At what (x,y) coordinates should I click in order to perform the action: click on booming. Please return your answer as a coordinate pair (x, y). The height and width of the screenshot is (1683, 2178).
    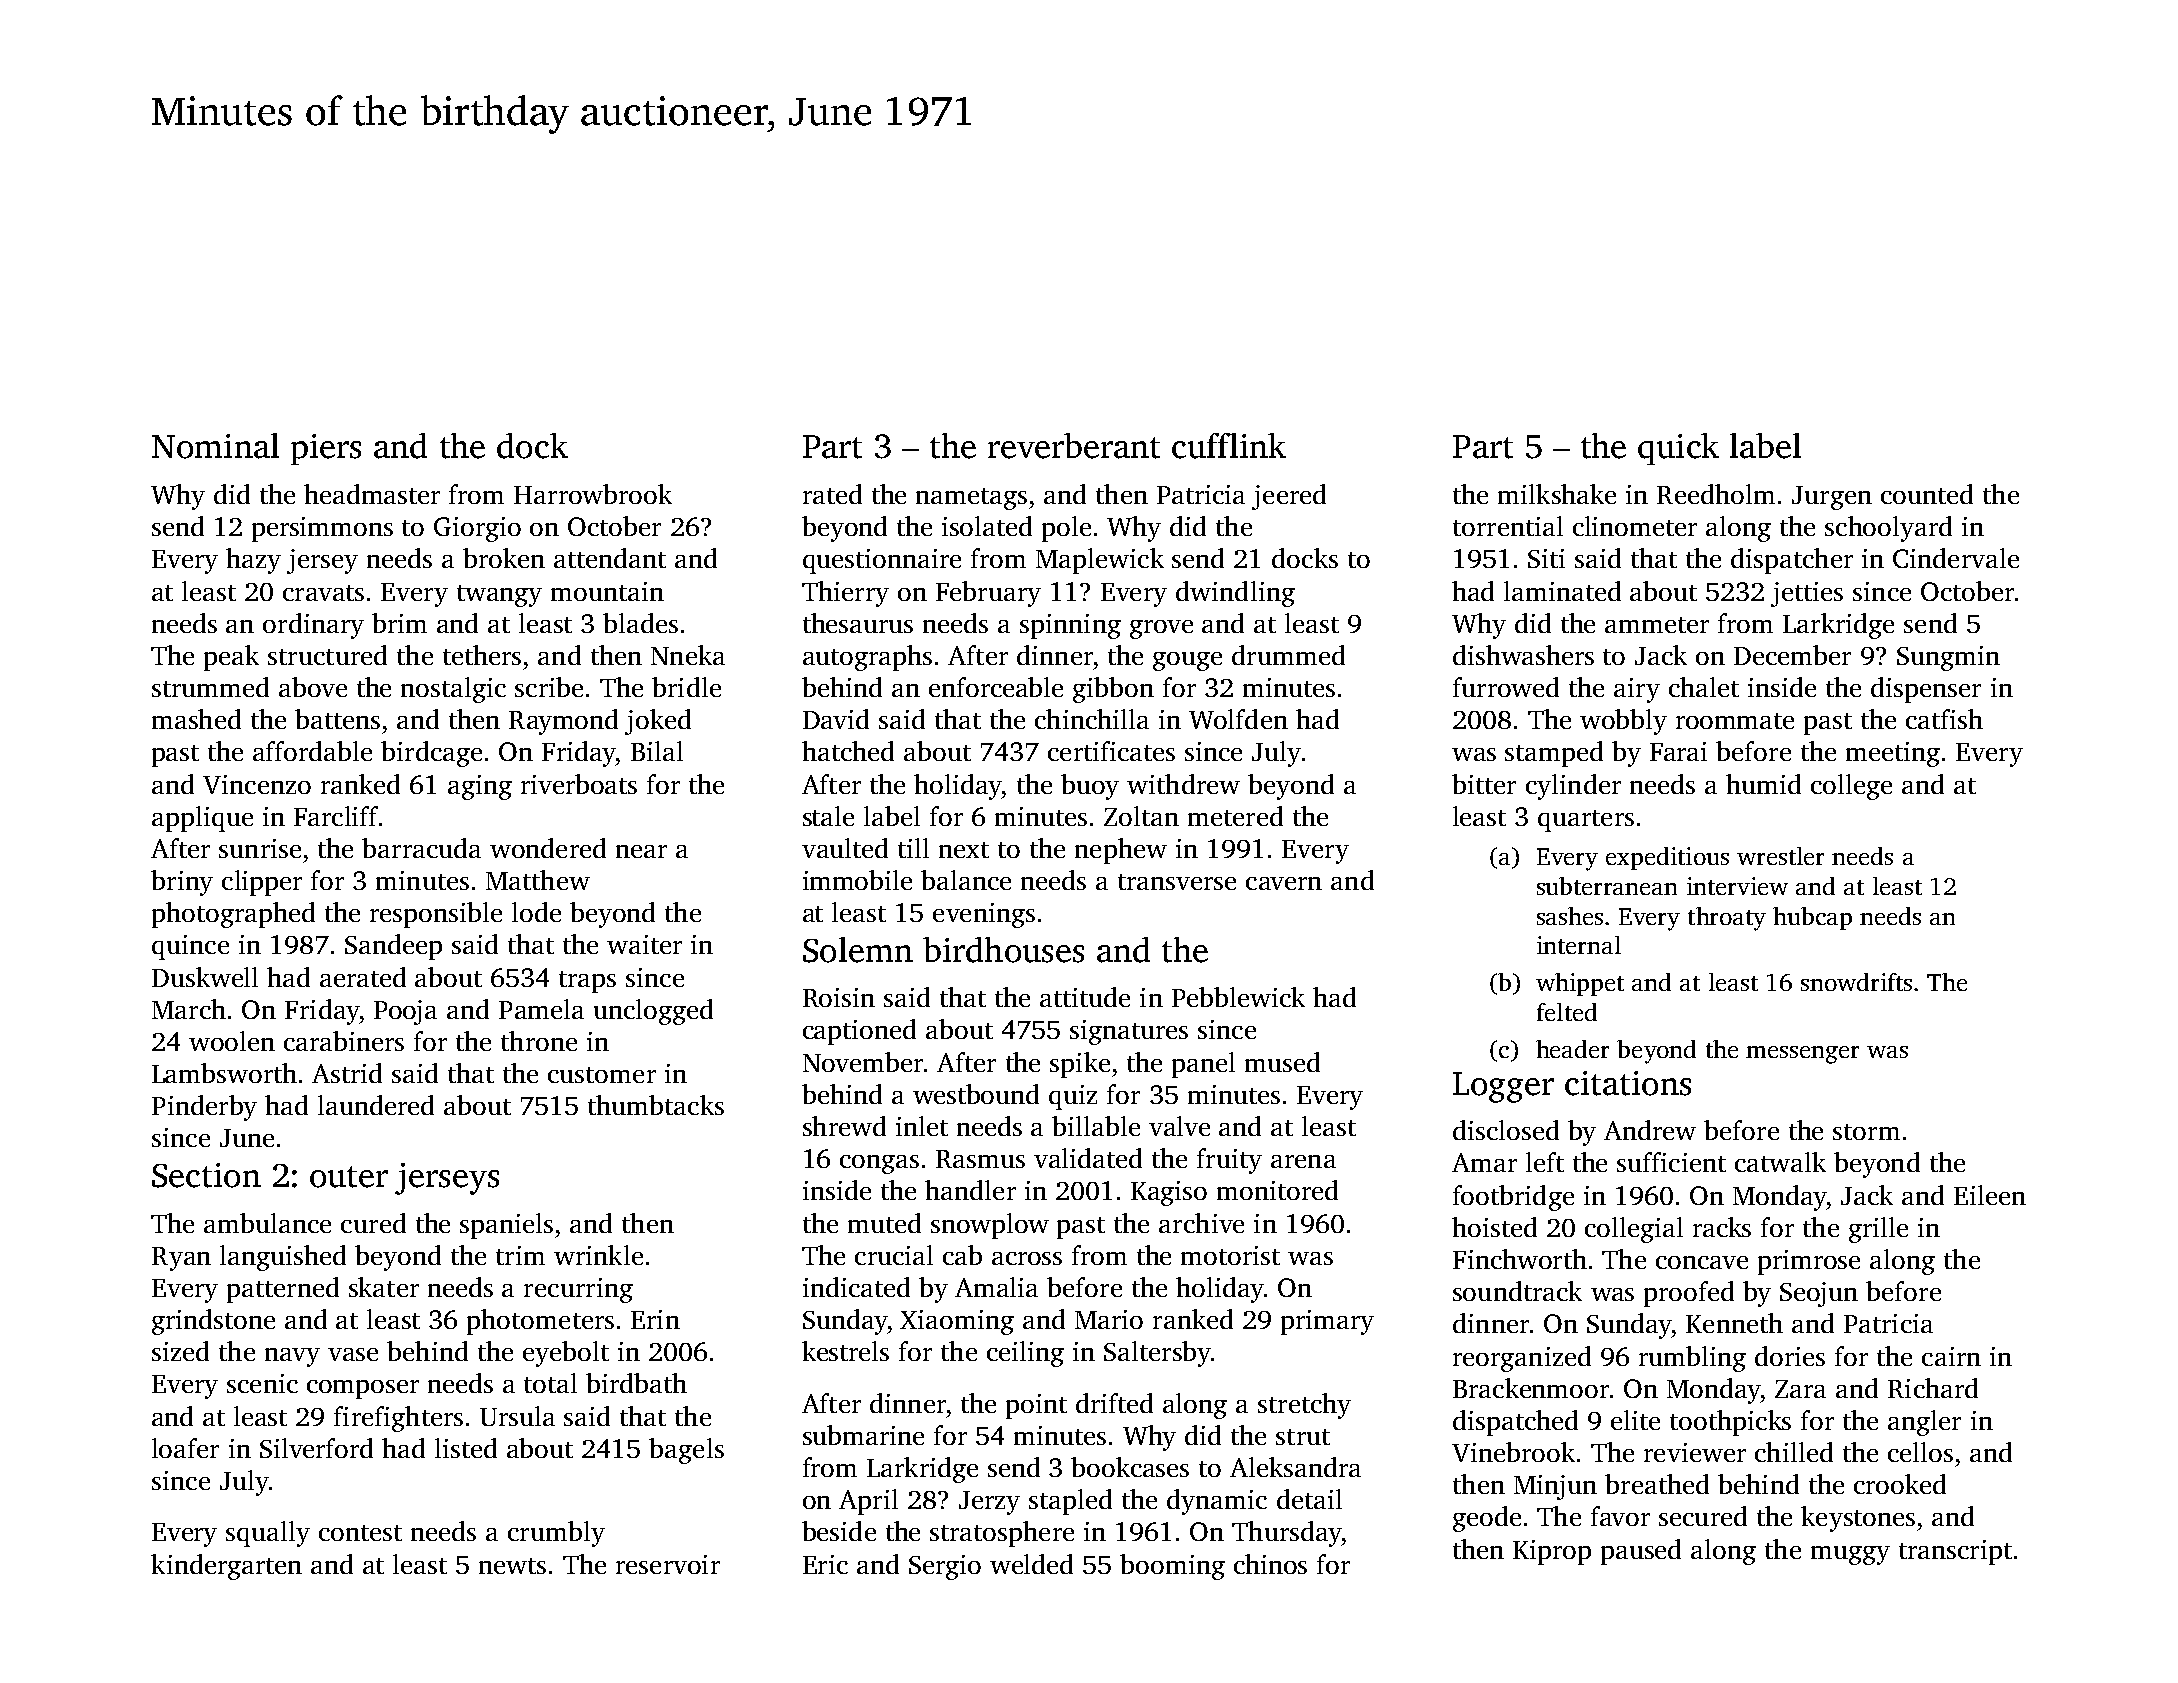
    Looking at the image, I should click on (1172, 1567).
